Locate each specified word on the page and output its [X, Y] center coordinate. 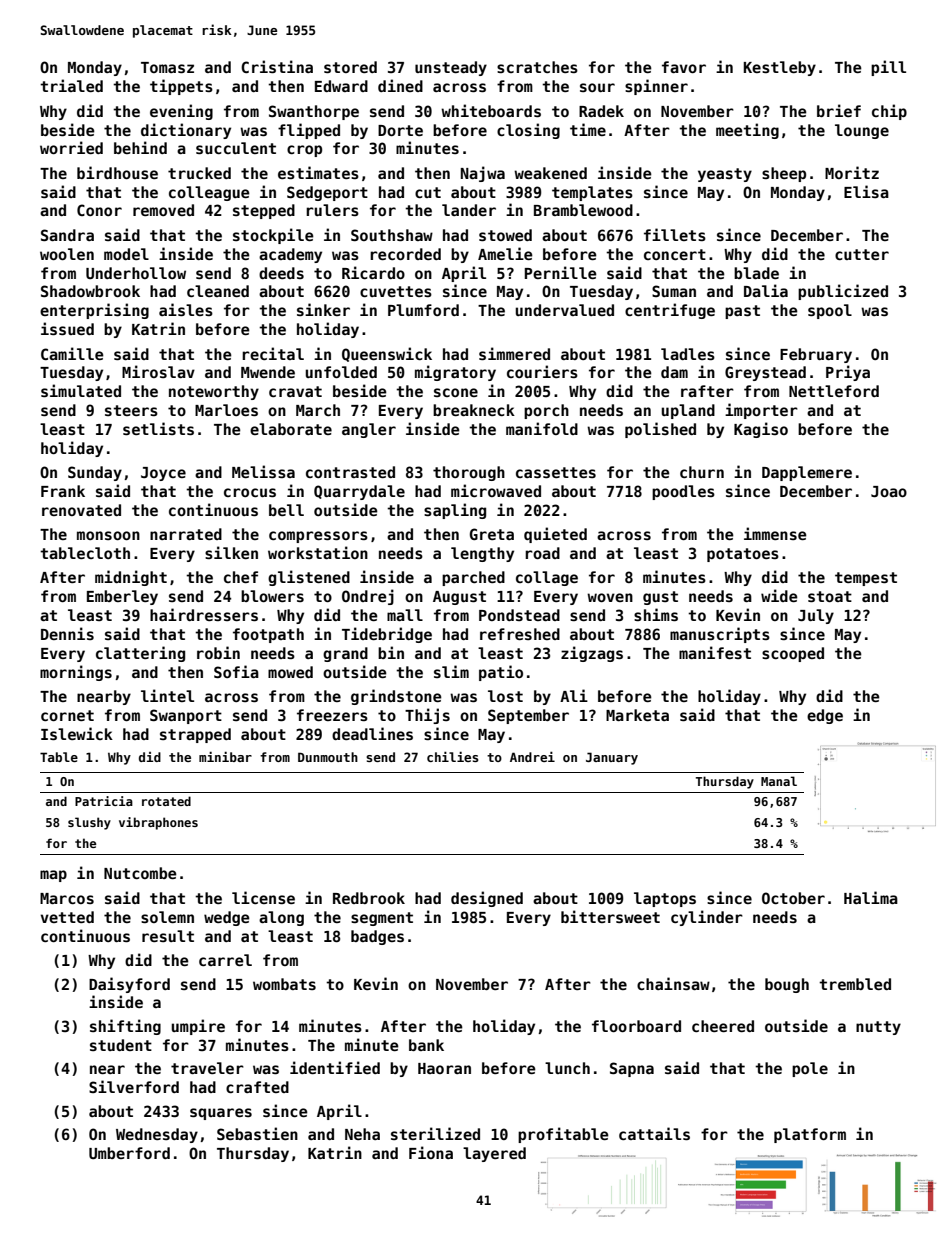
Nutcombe [140, 873]
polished [660, 430]
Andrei [532, 756]
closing [528, 131]
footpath [268, 635]
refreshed [520, 634]
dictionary [186, 131]
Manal [779, 781]
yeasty [725, 175]
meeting [747, 131]
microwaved [496, 490]
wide [779, 595]
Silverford [134, 1086]
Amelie [505, 253]
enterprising [94, 311]
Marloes [226, 410]
